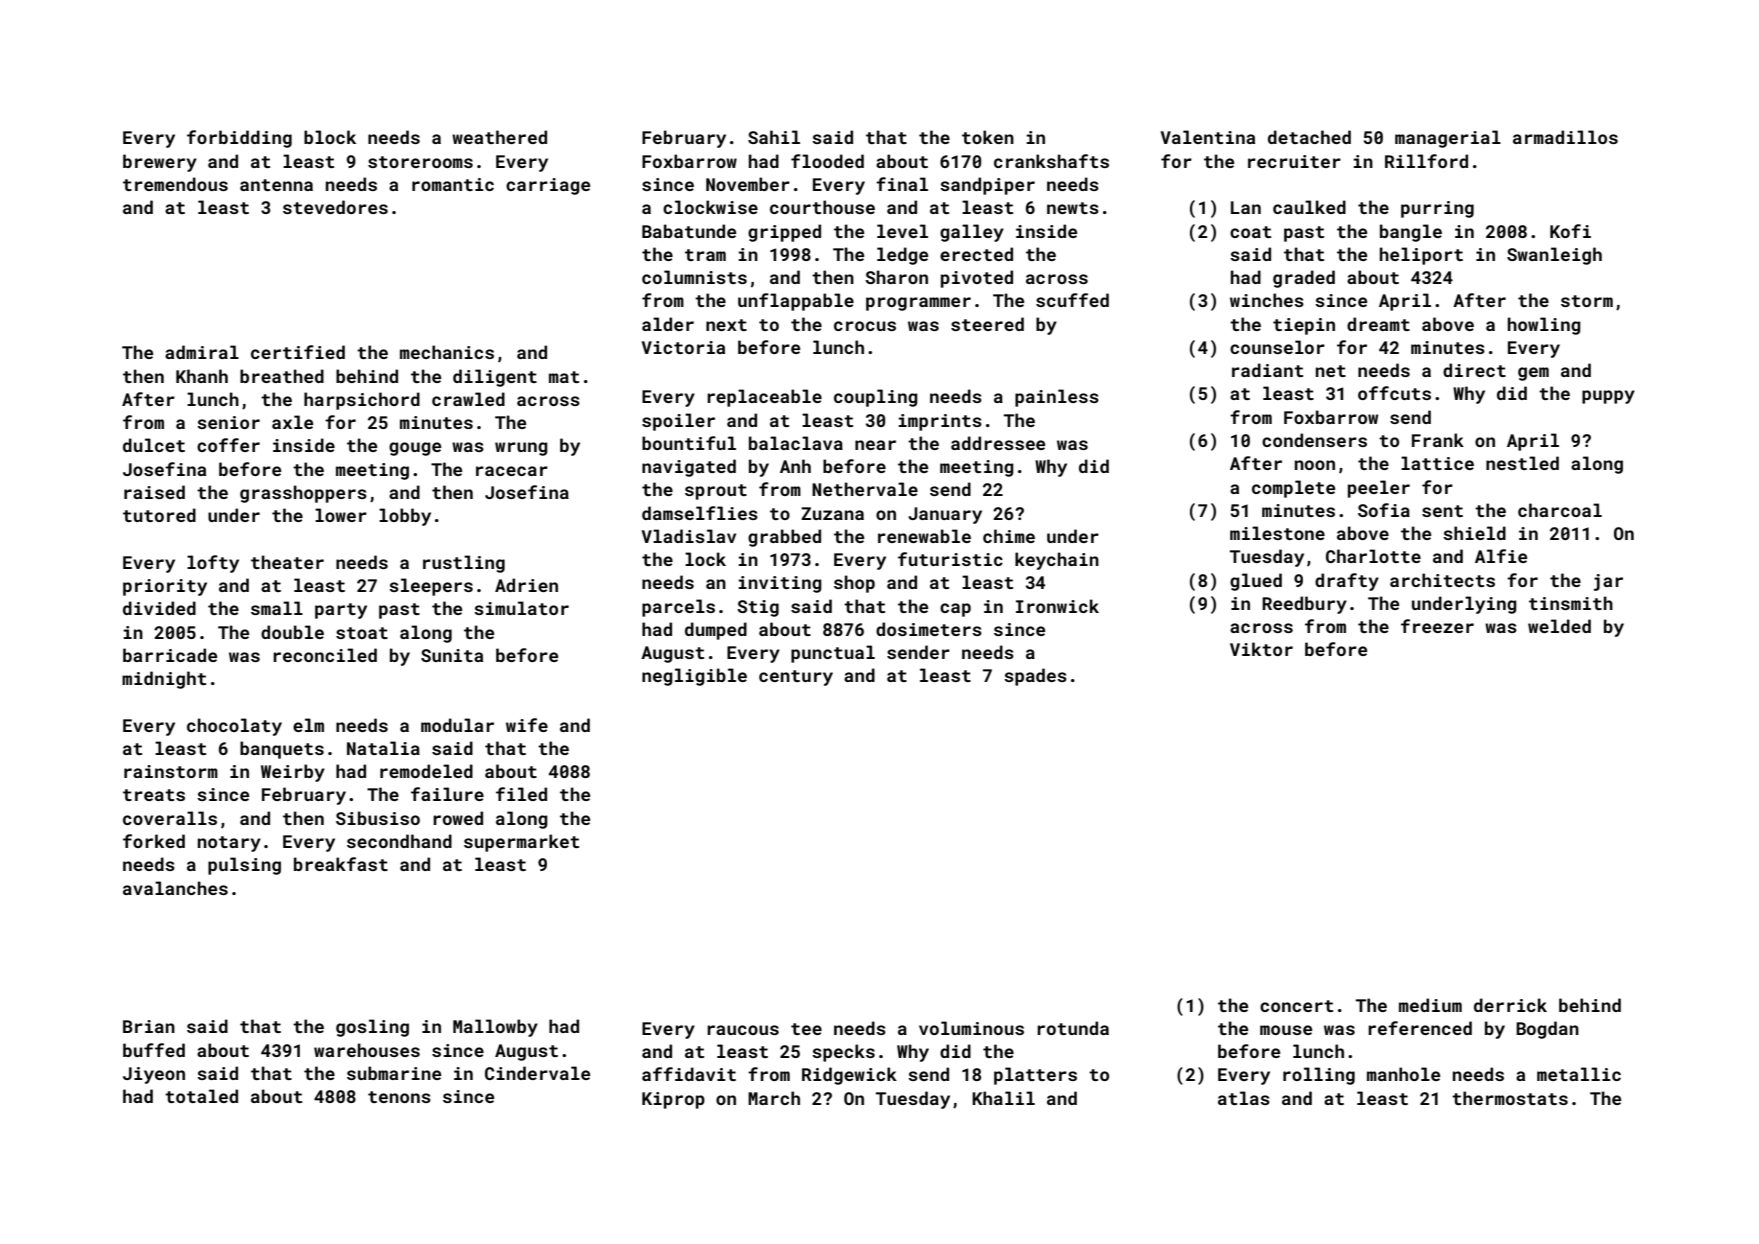 This page has width=1759, height=1244. Describe the element at coordinates (521, 449) in the page. I see `wrung` at that location.
